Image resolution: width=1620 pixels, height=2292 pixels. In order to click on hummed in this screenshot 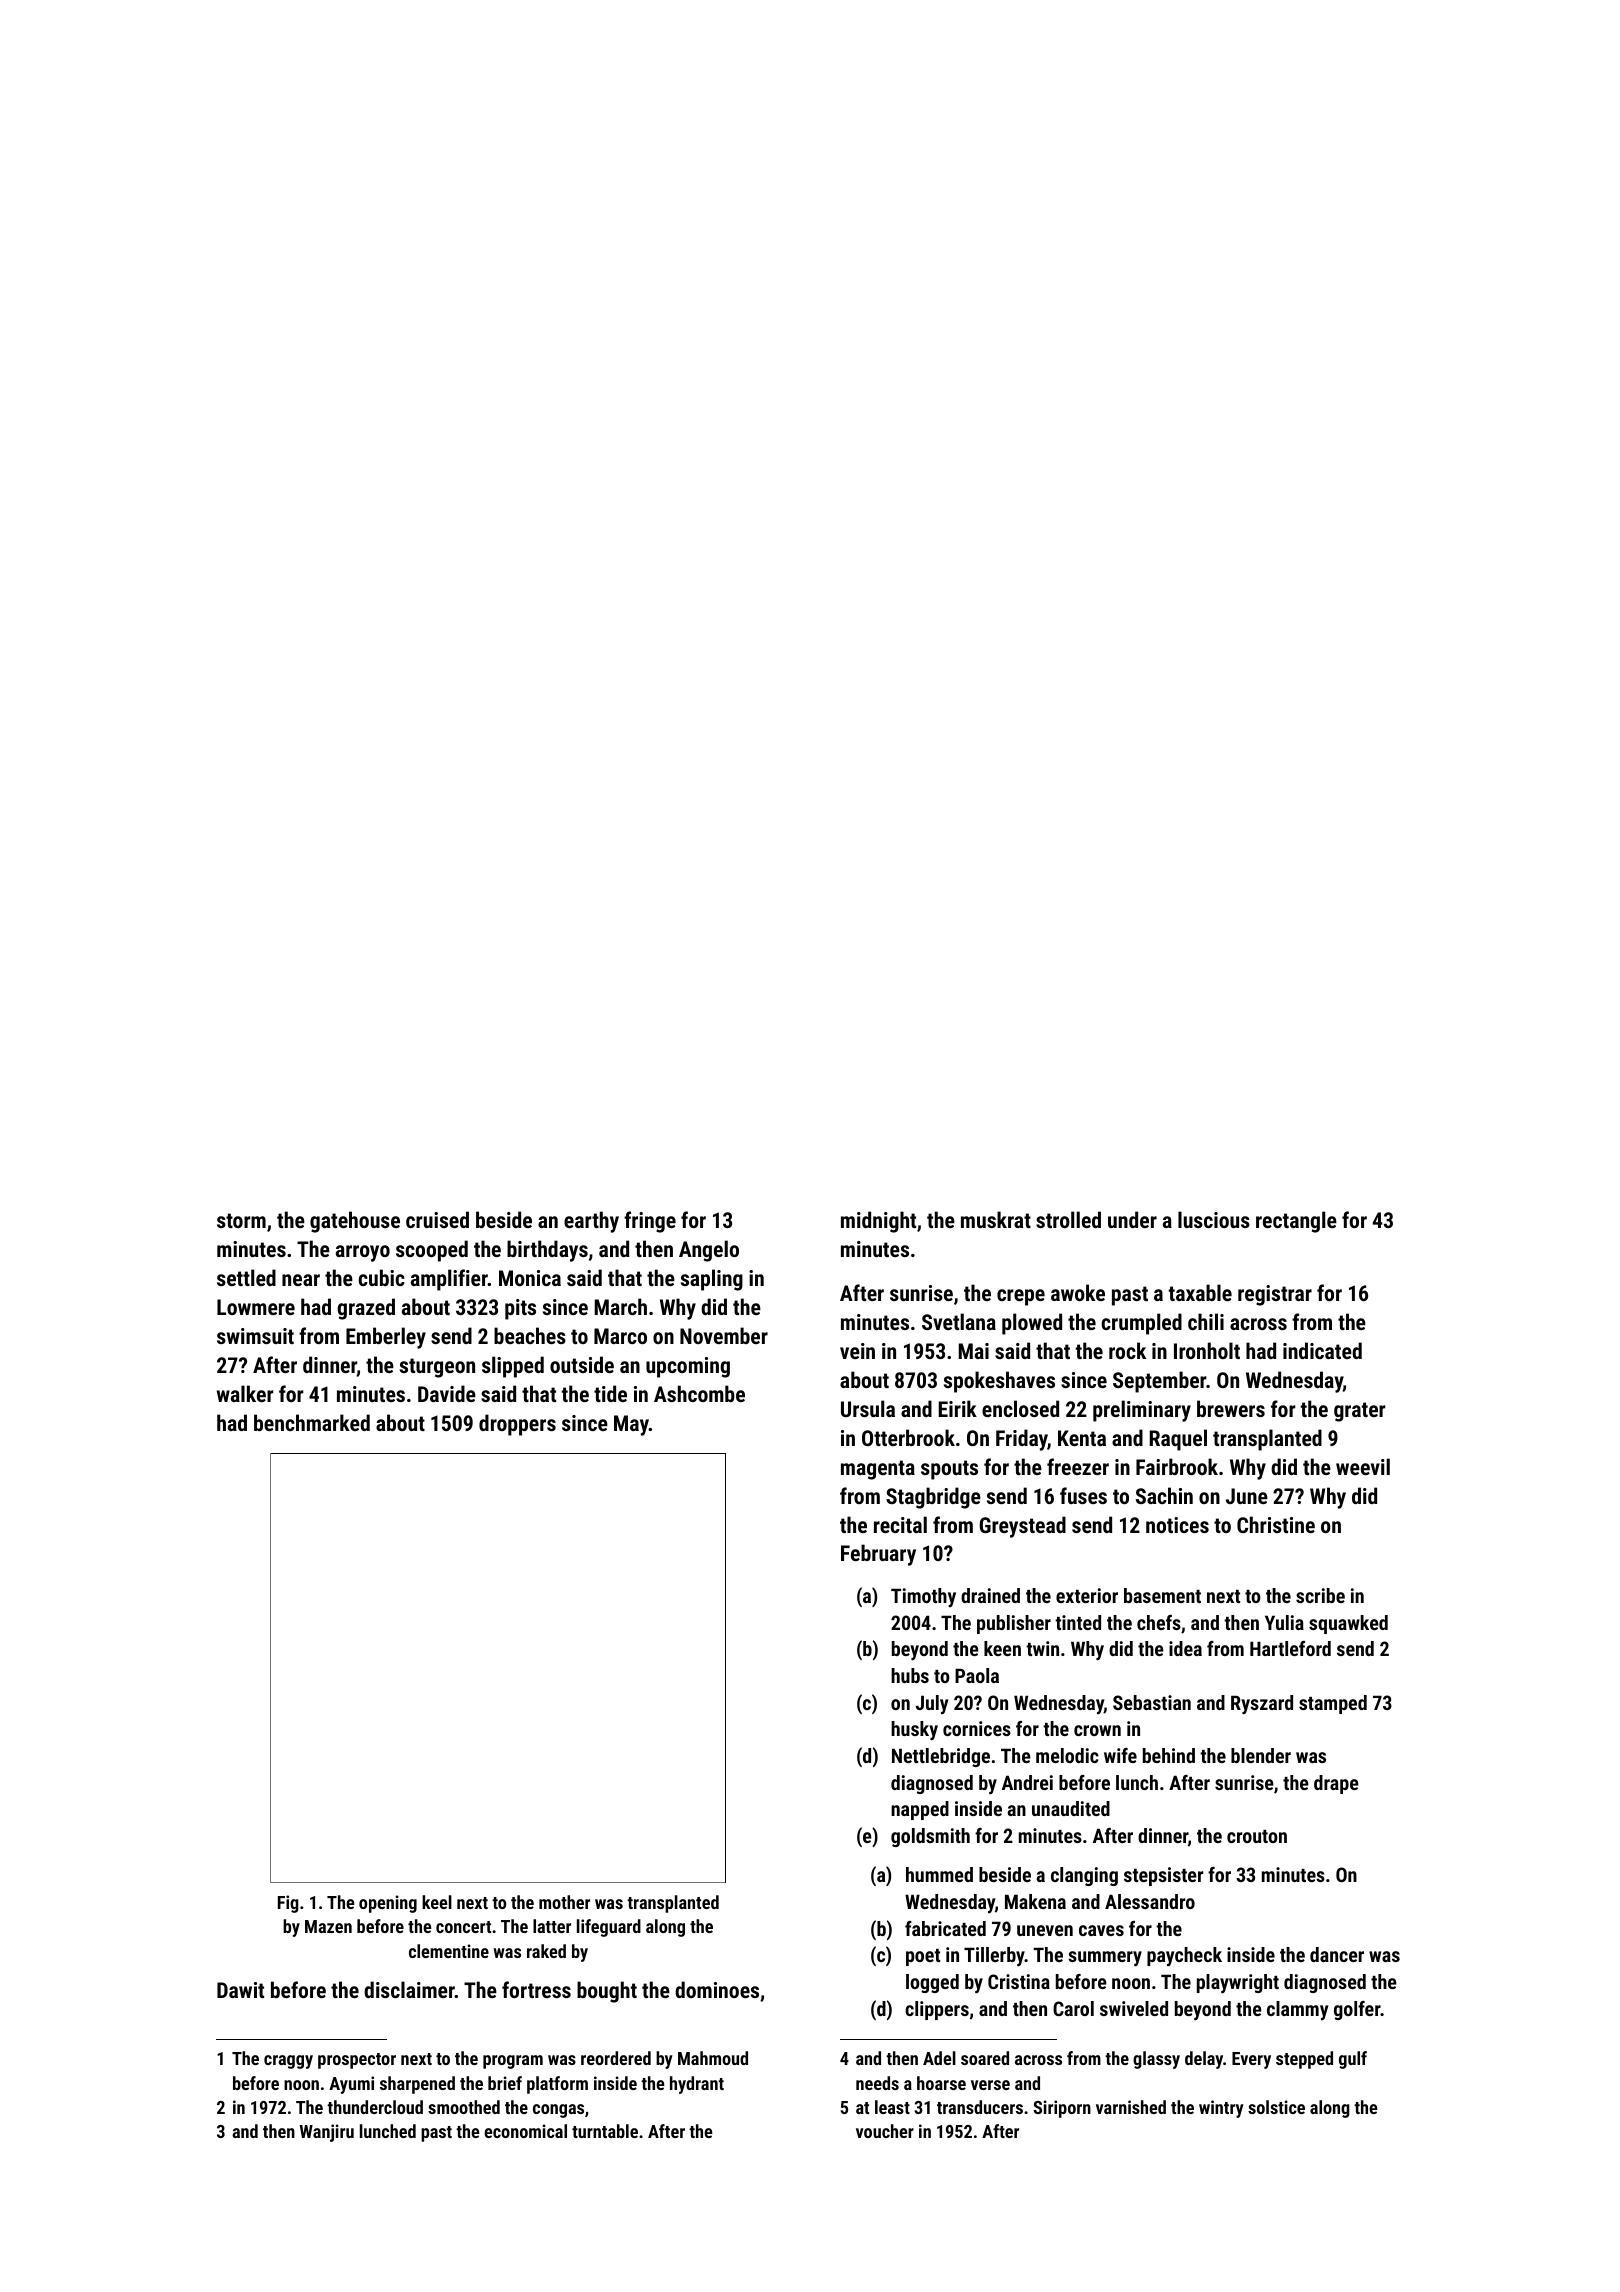, I will do `click(939, 1874)`.
